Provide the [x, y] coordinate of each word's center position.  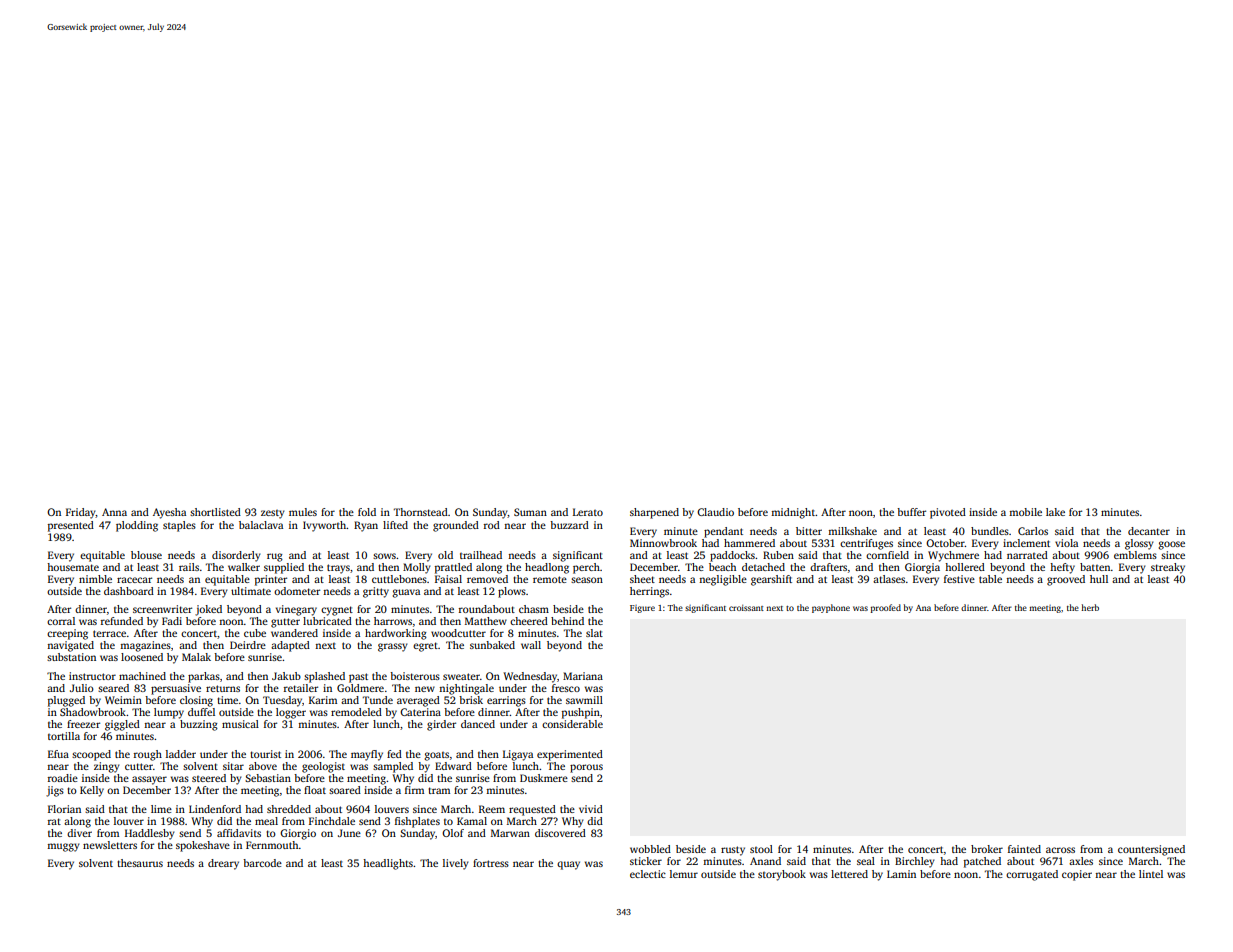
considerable [572, 724]
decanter [1149, 531]
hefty [1062, 568]
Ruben [778, 555]
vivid [591, 809]
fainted [1024, 849]
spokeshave [203, 846]
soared [345, 790]
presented [71, 526]
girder [441, 725]
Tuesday [282, 701]
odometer [297, 591]
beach [722, 567]
